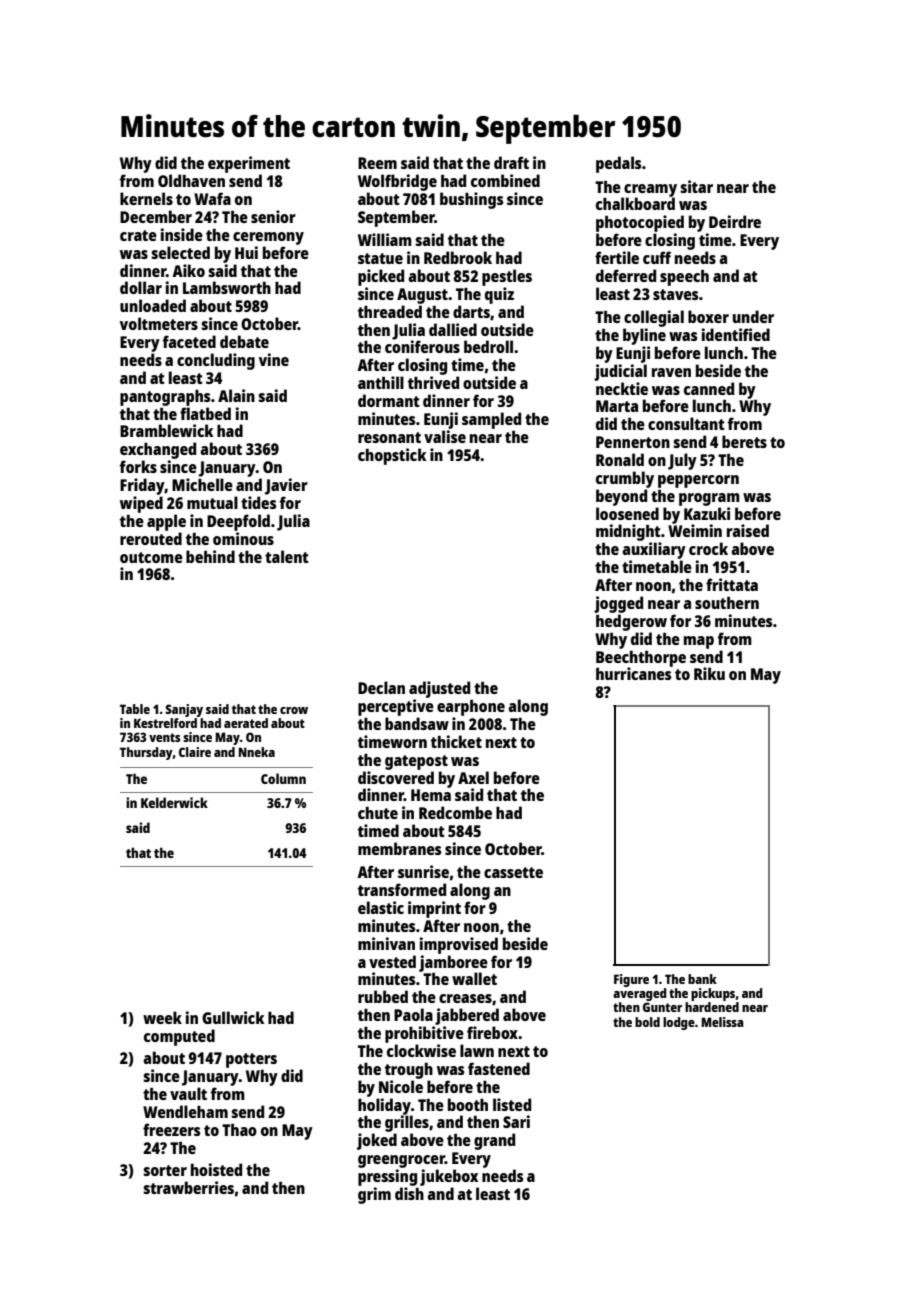 The height and width of the screenshot is (1316, 908). What do you see at coordinates (182, 234) in the screenshot?
I see `inside` at bounding box center [182, 234].
